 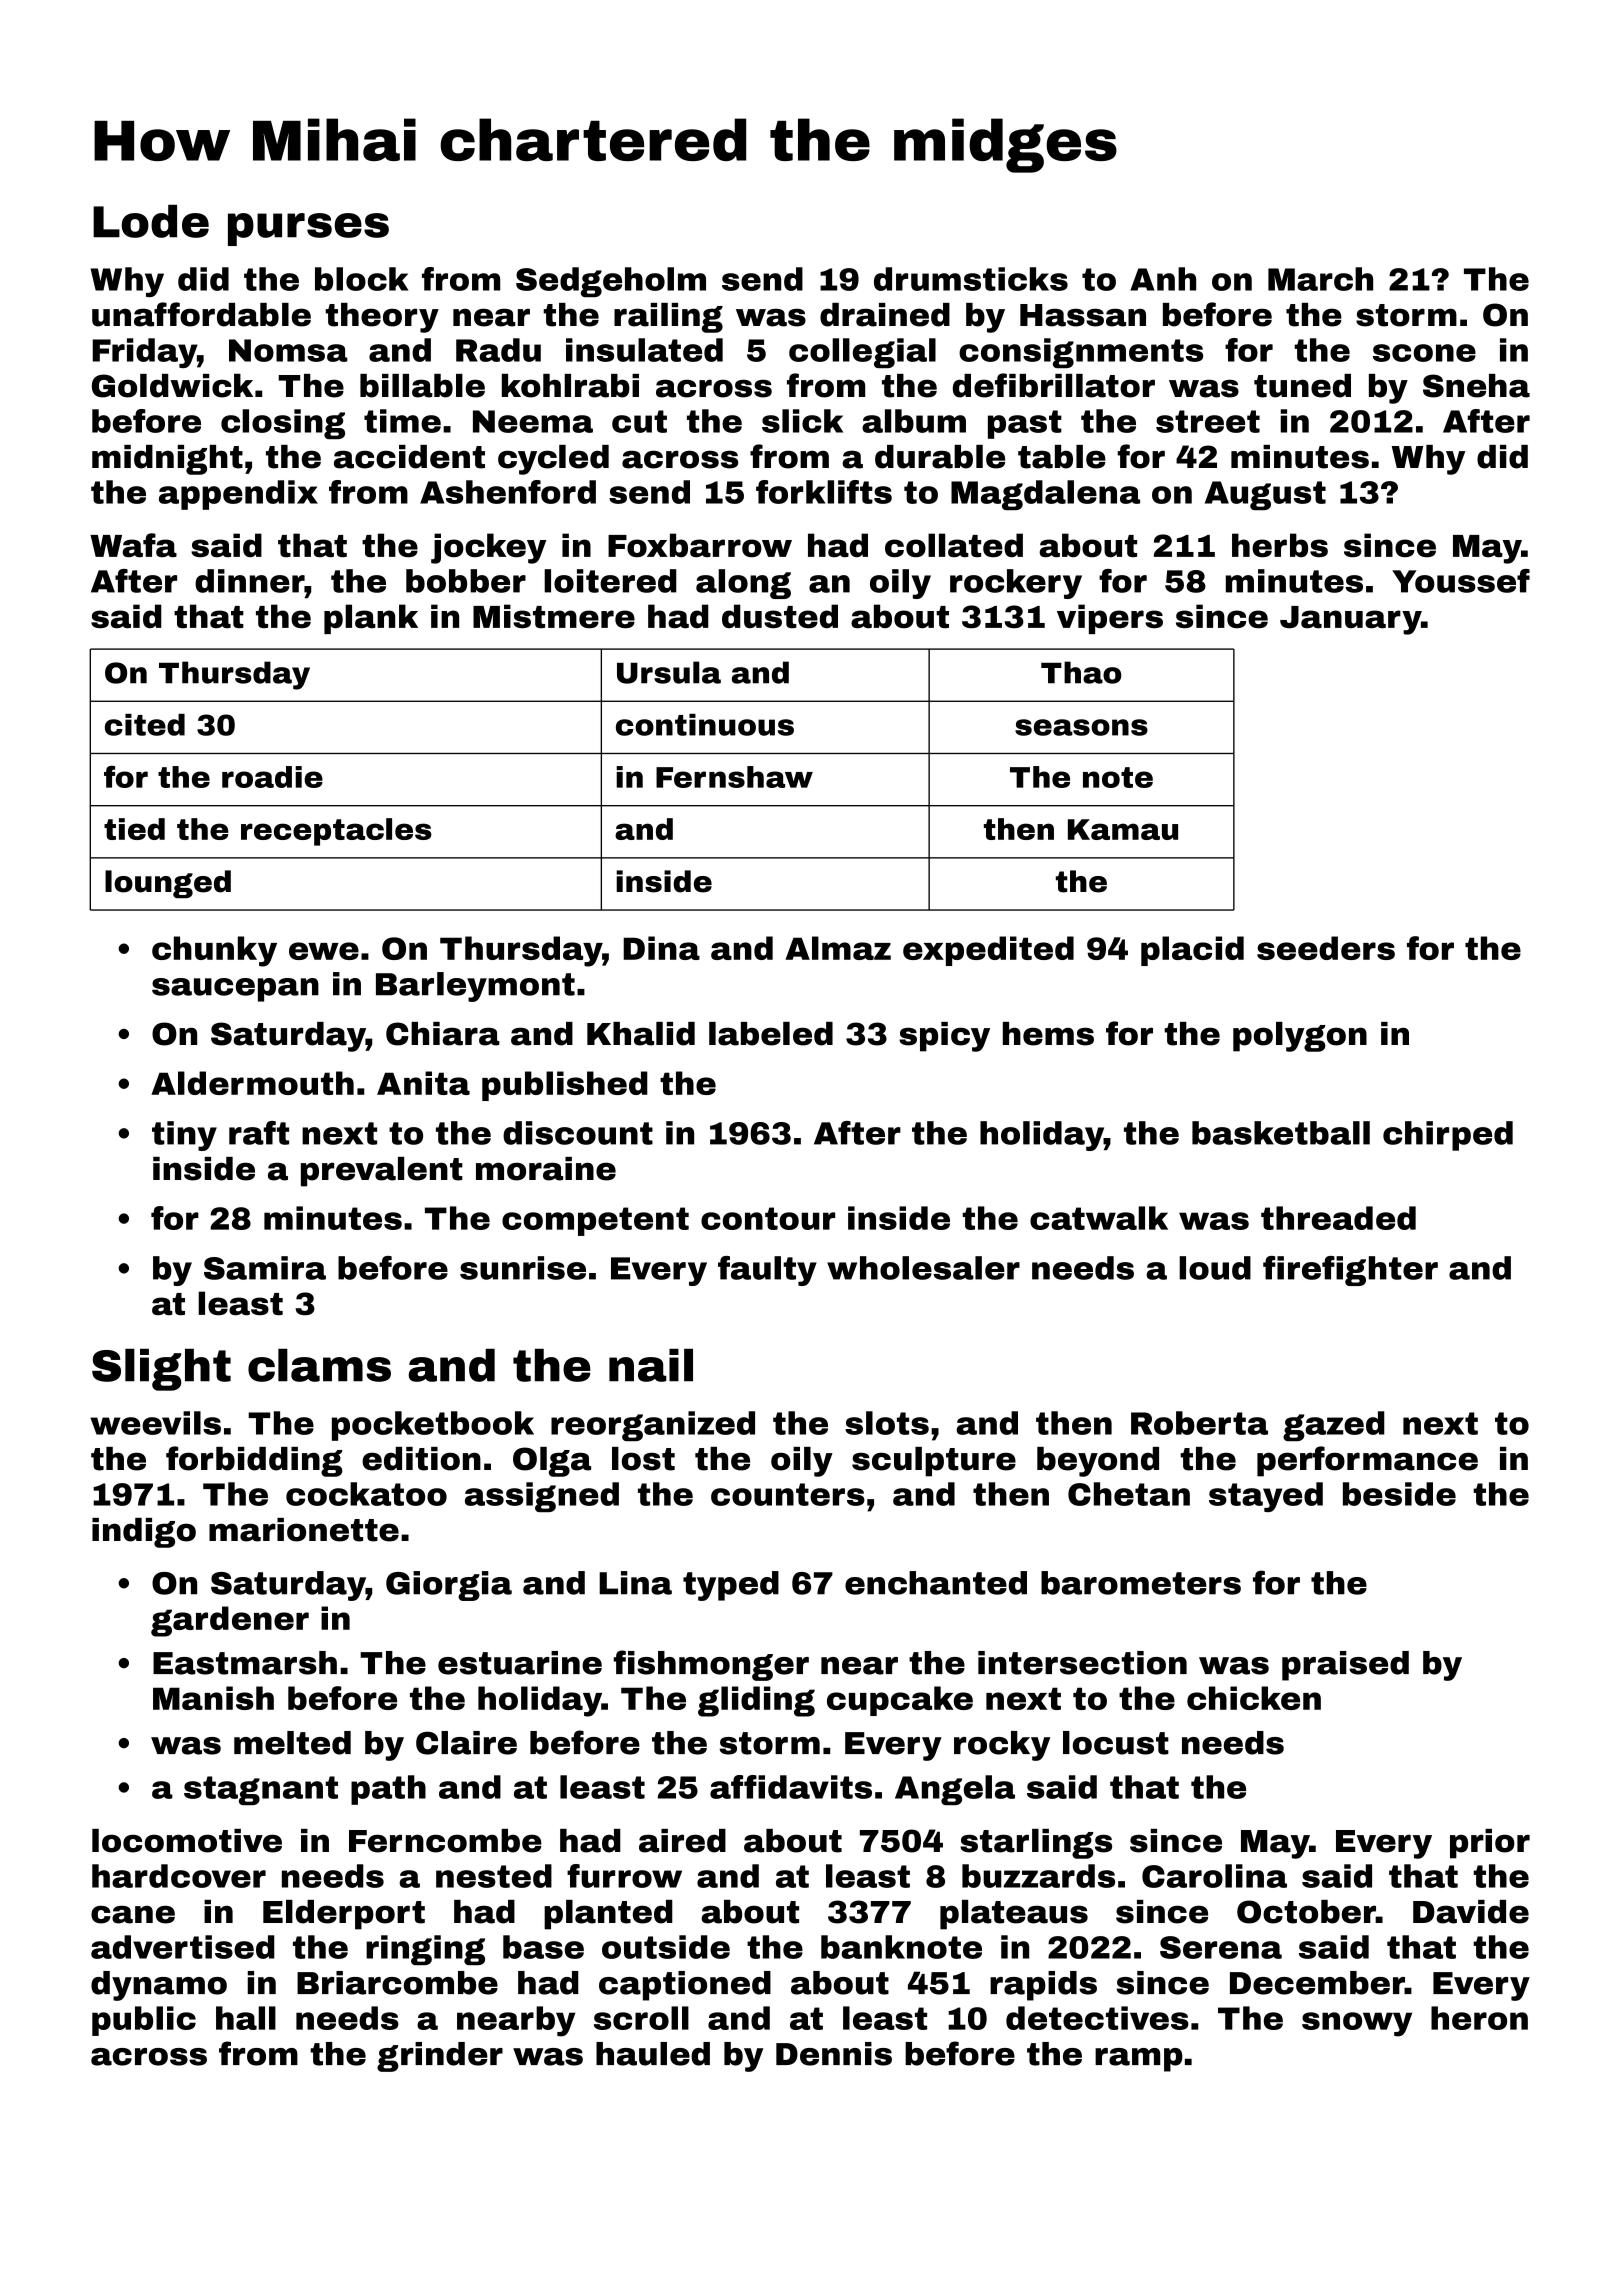 What do you see at coordinates (1123, 829) in the page?
I see `Kamau` at bounding box center [1123, 829].
